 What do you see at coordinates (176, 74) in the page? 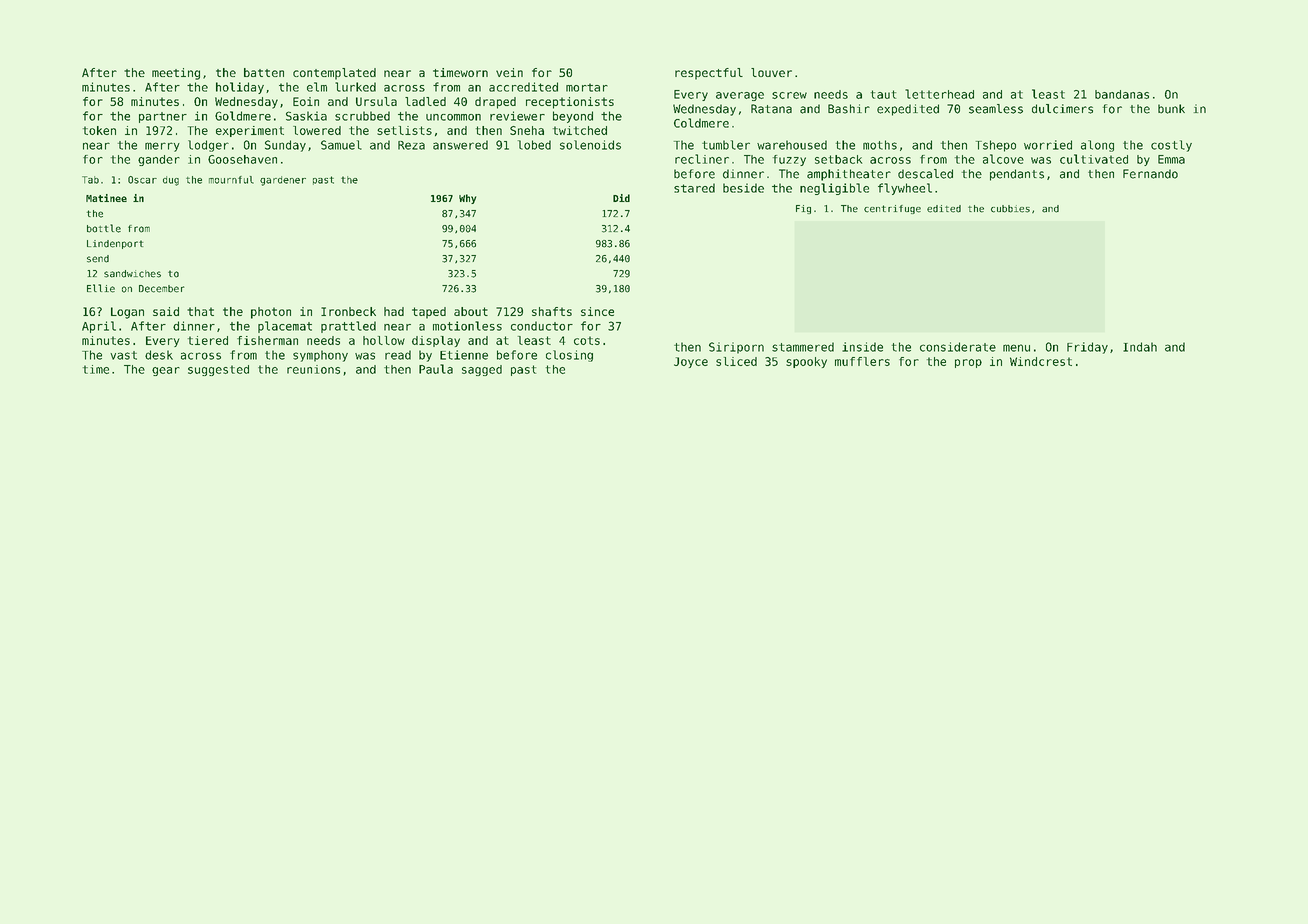
I see `meeting` at bounding box center [176, 74].
